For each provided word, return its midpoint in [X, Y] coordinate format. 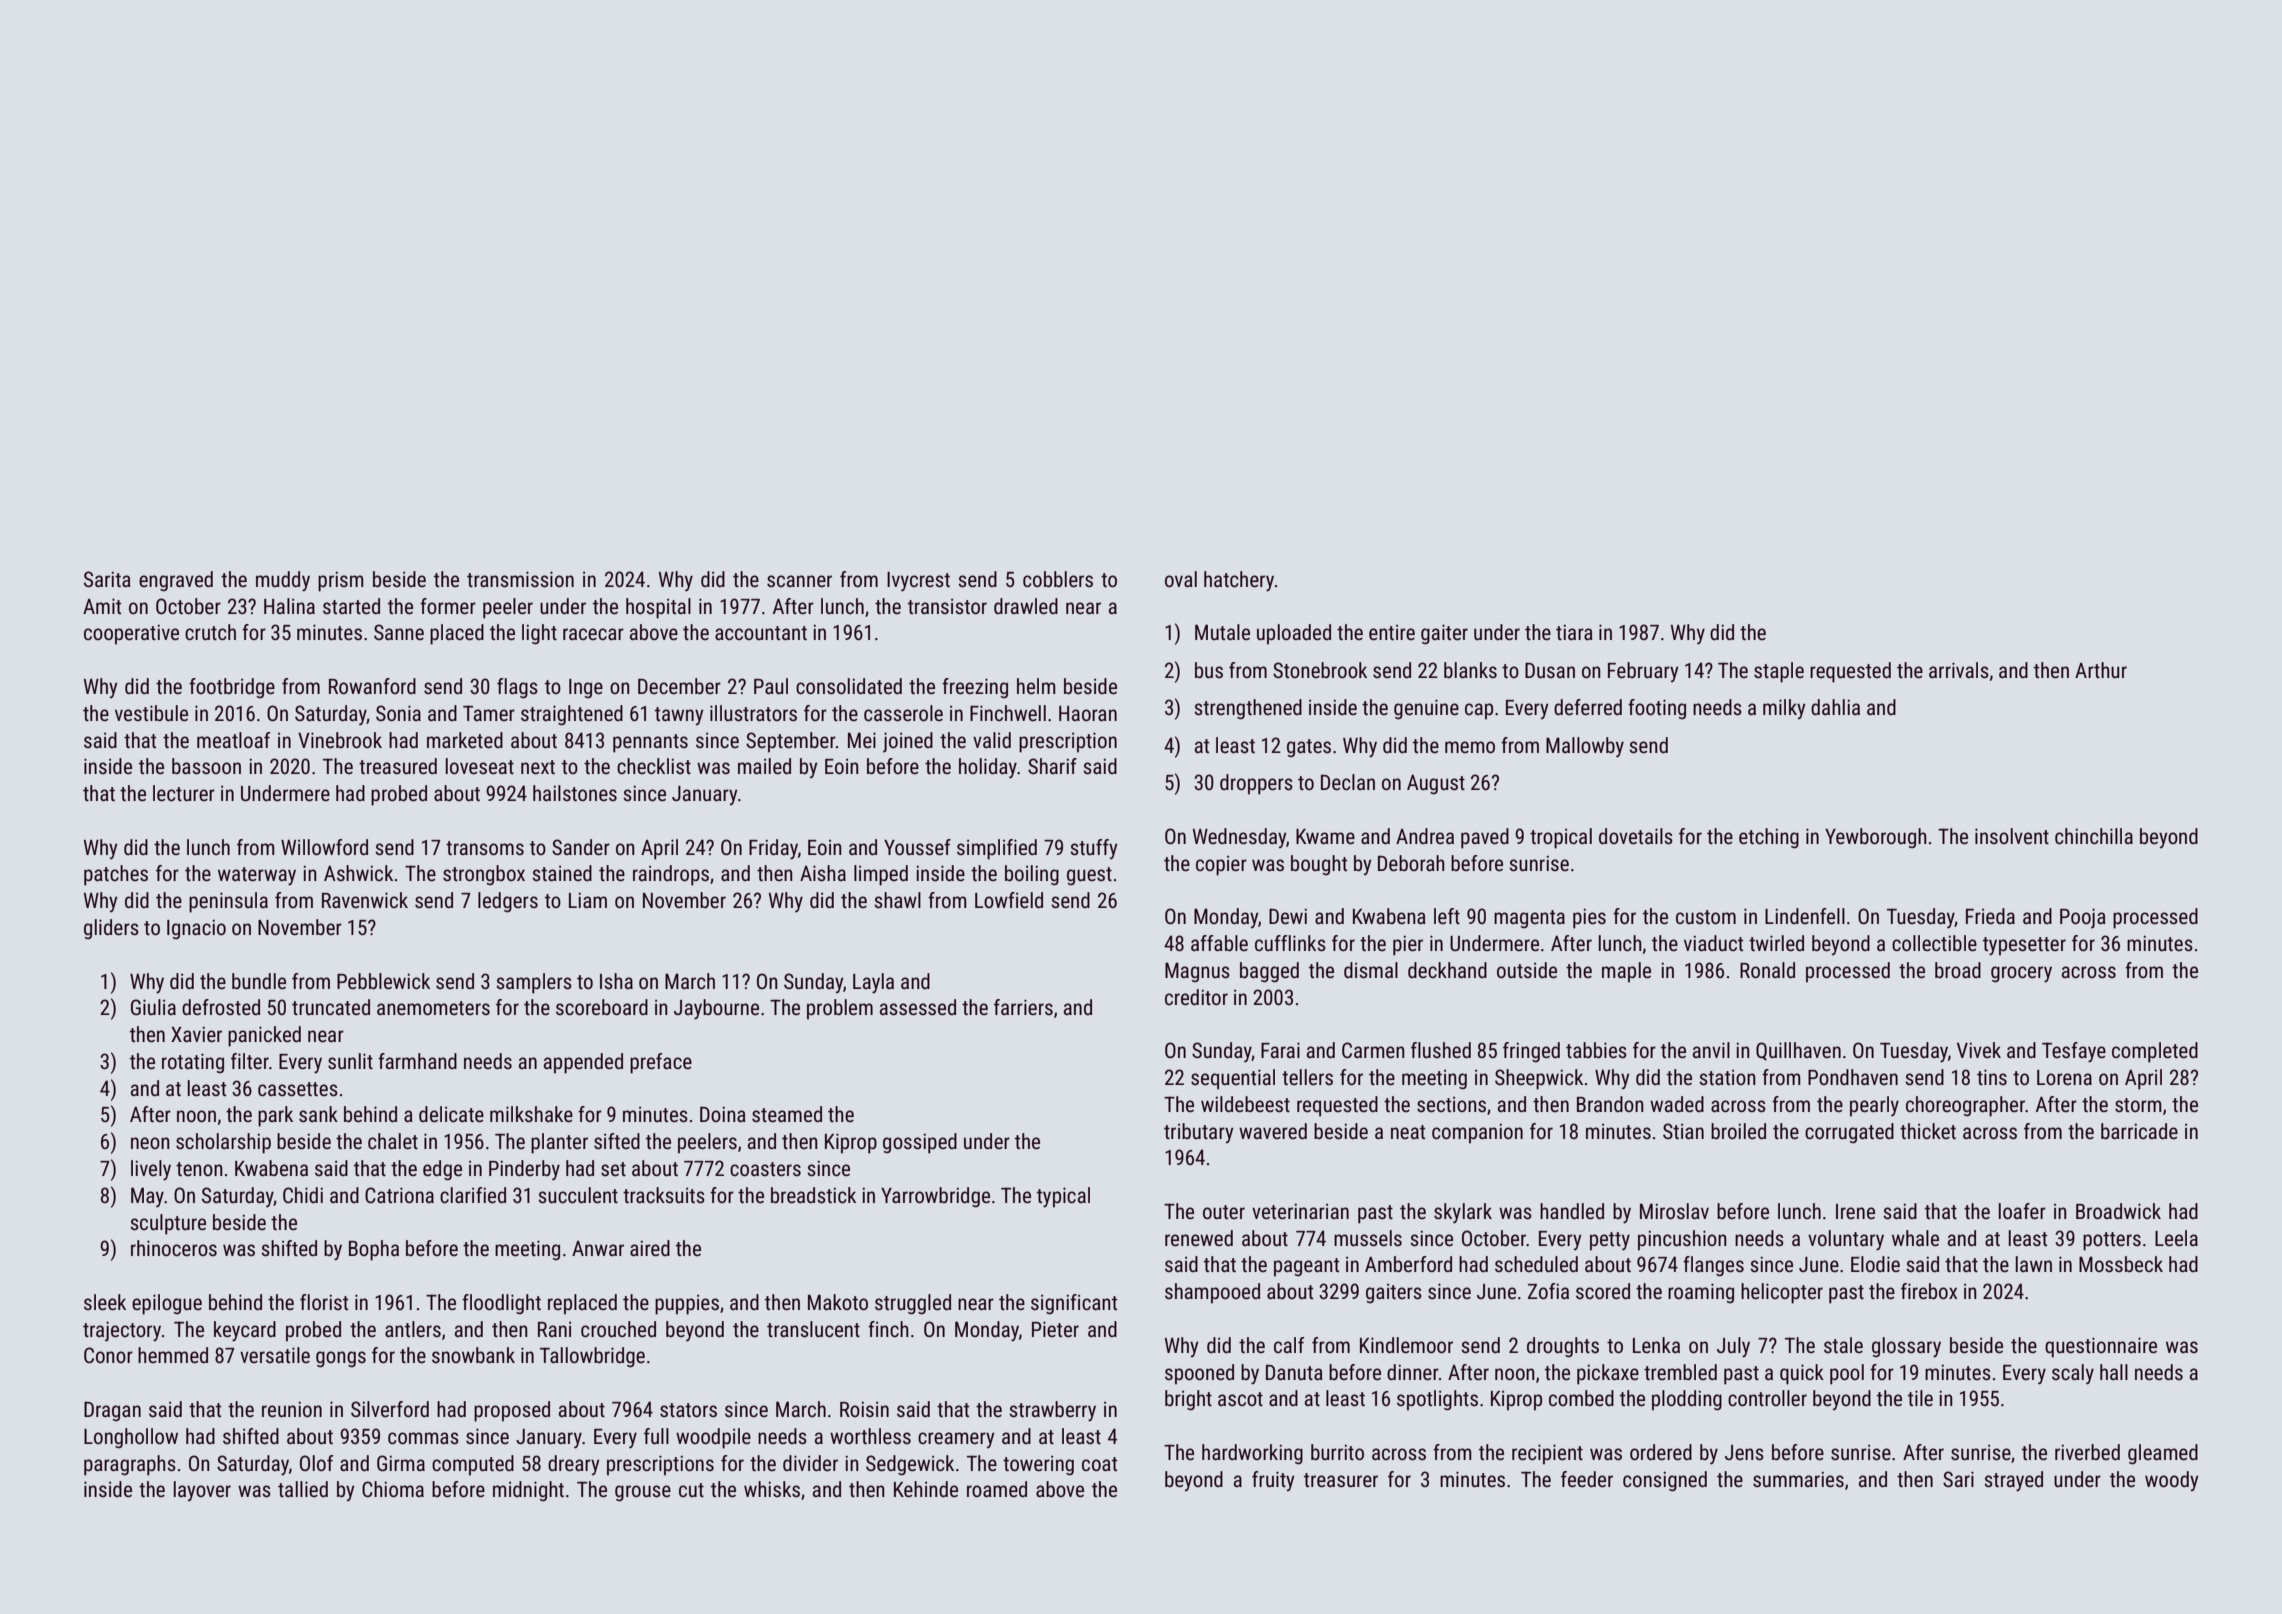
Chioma [393, 1489]
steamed [787, 1114]
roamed [997, 1489]
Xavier [196, 1034]
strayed [2013, 1481]
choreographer [1965, 1106]
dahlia [1835, 707]
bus [1209, 670]
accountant [761, 633]
